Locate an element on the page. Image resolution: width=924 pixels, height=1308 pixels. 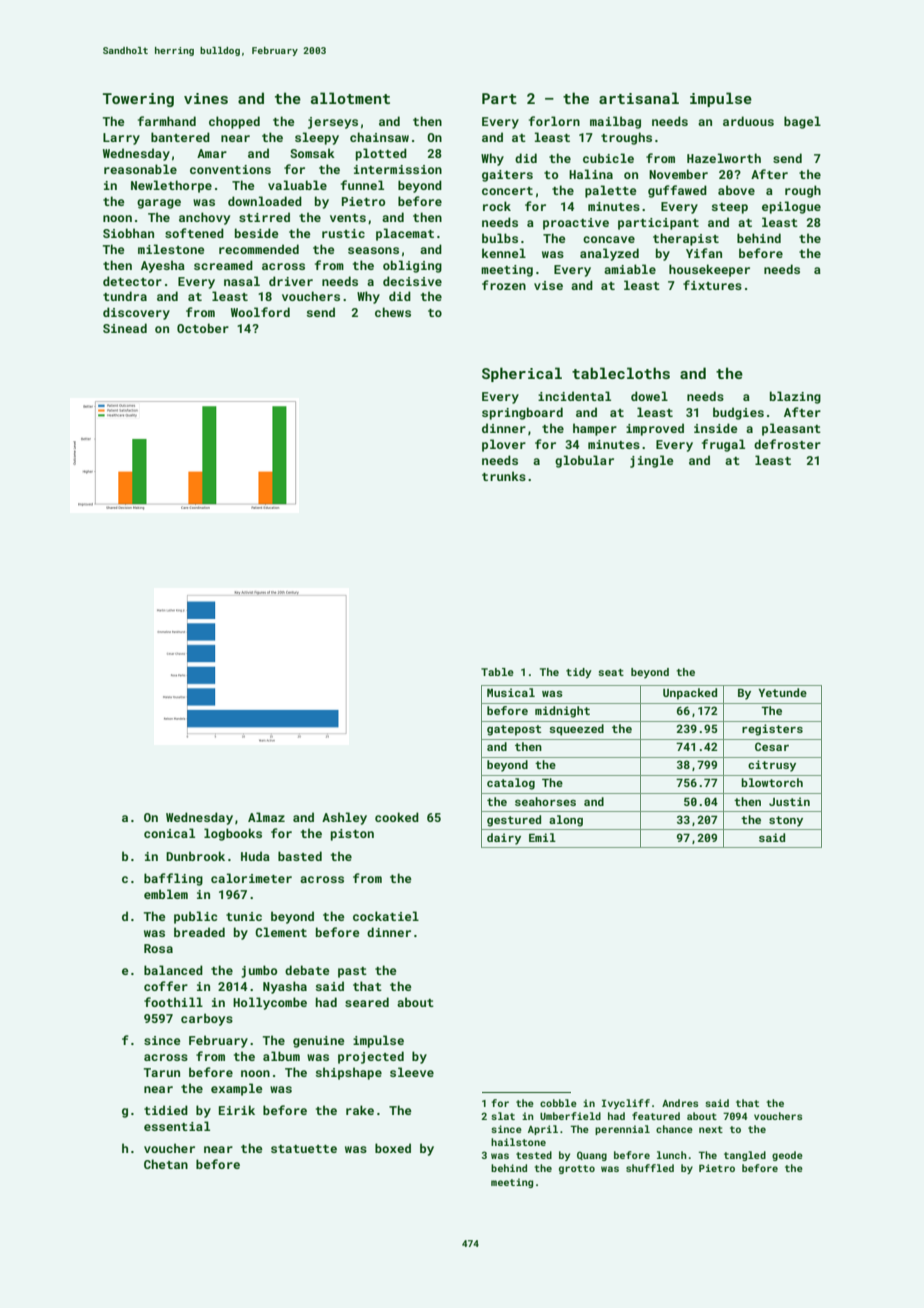
sleeve is located at coordinates (412, 1072).
